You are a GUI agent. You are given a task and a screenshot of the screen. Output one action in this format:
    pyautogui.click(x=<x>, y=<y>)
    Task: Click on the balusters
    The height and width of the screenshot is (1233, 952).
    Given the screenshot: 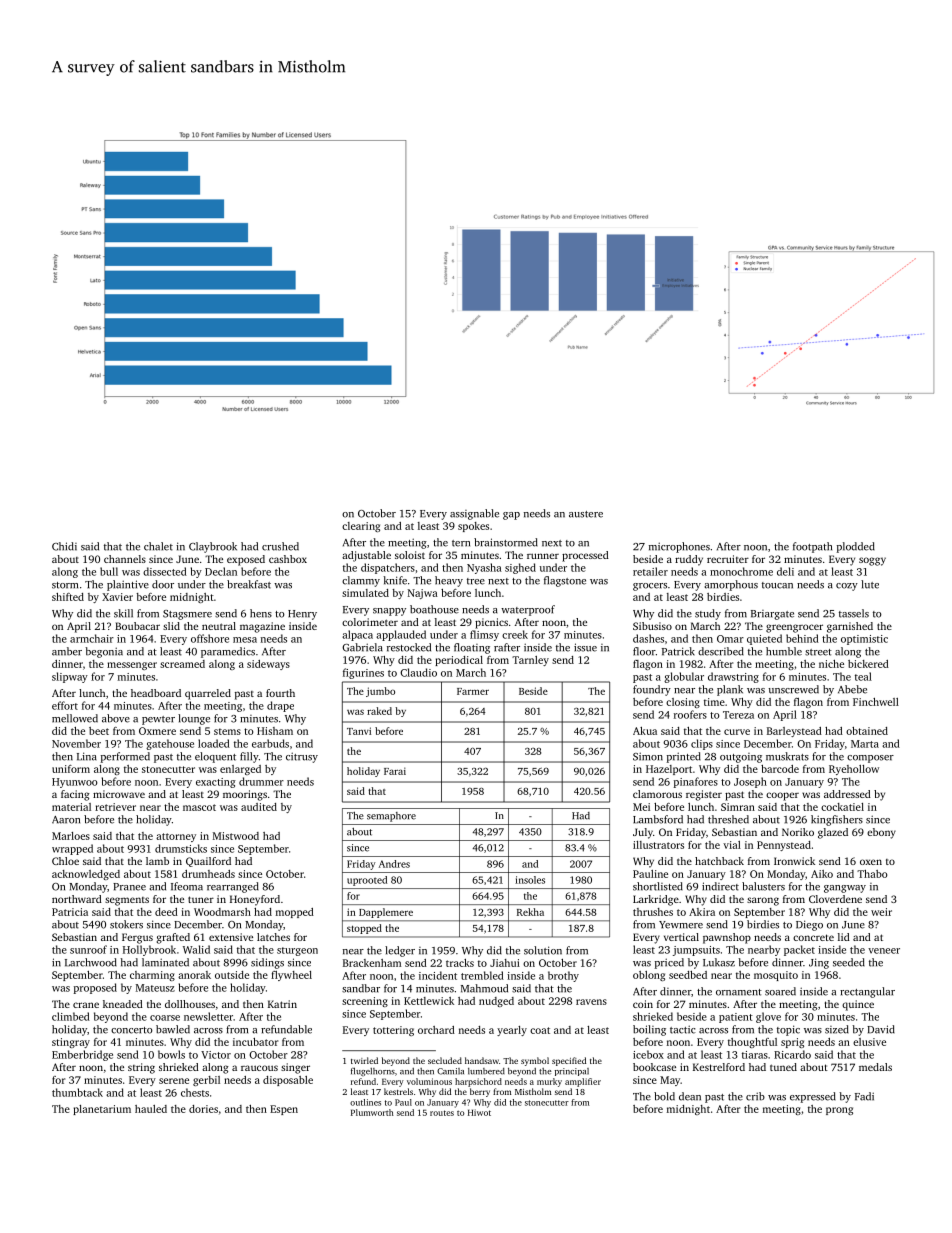 What is the action you would take?
    pyautogui.click(x=763, y=886)
